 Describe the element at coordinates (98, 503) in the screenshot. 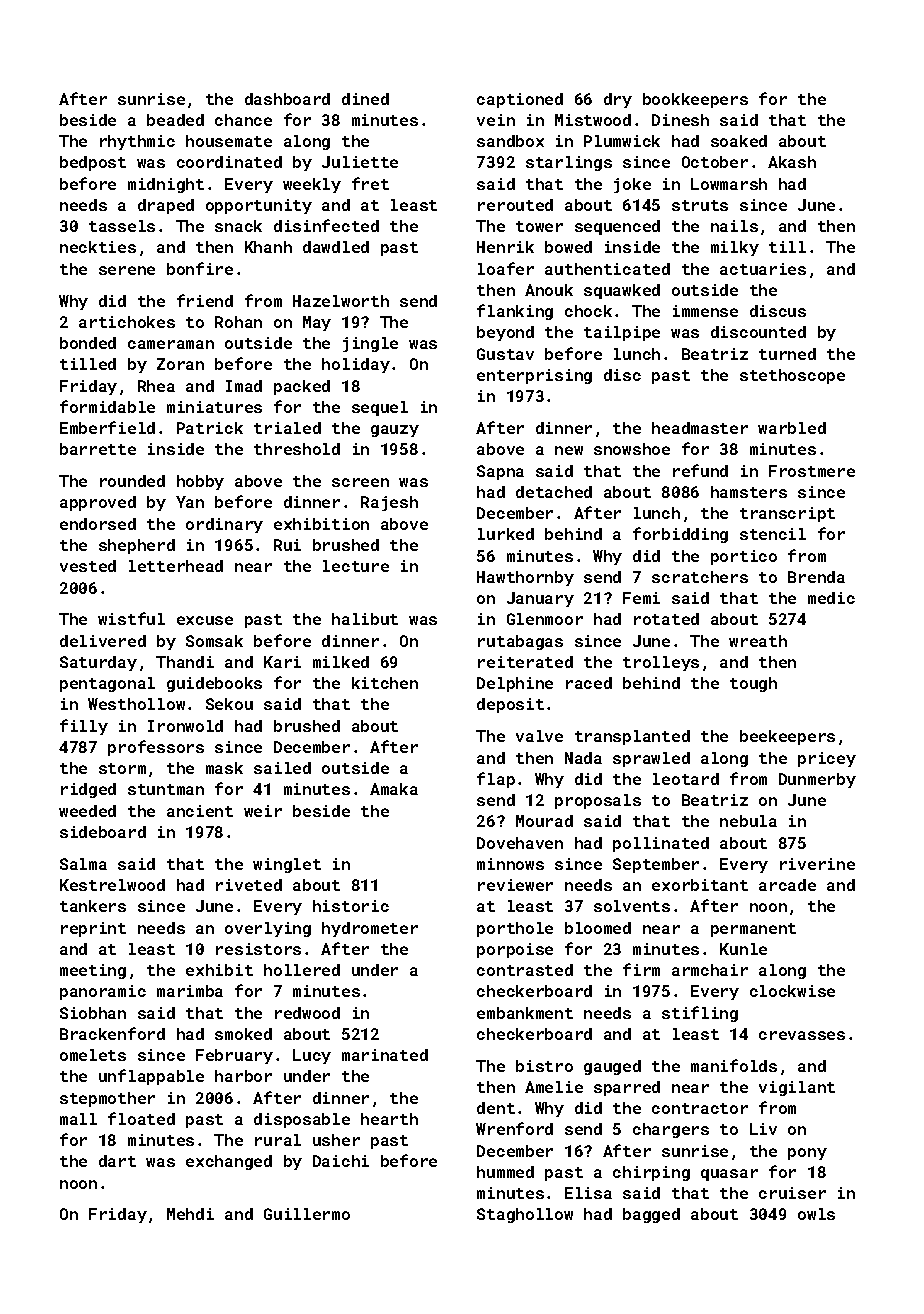

I see `approved` at that location.
